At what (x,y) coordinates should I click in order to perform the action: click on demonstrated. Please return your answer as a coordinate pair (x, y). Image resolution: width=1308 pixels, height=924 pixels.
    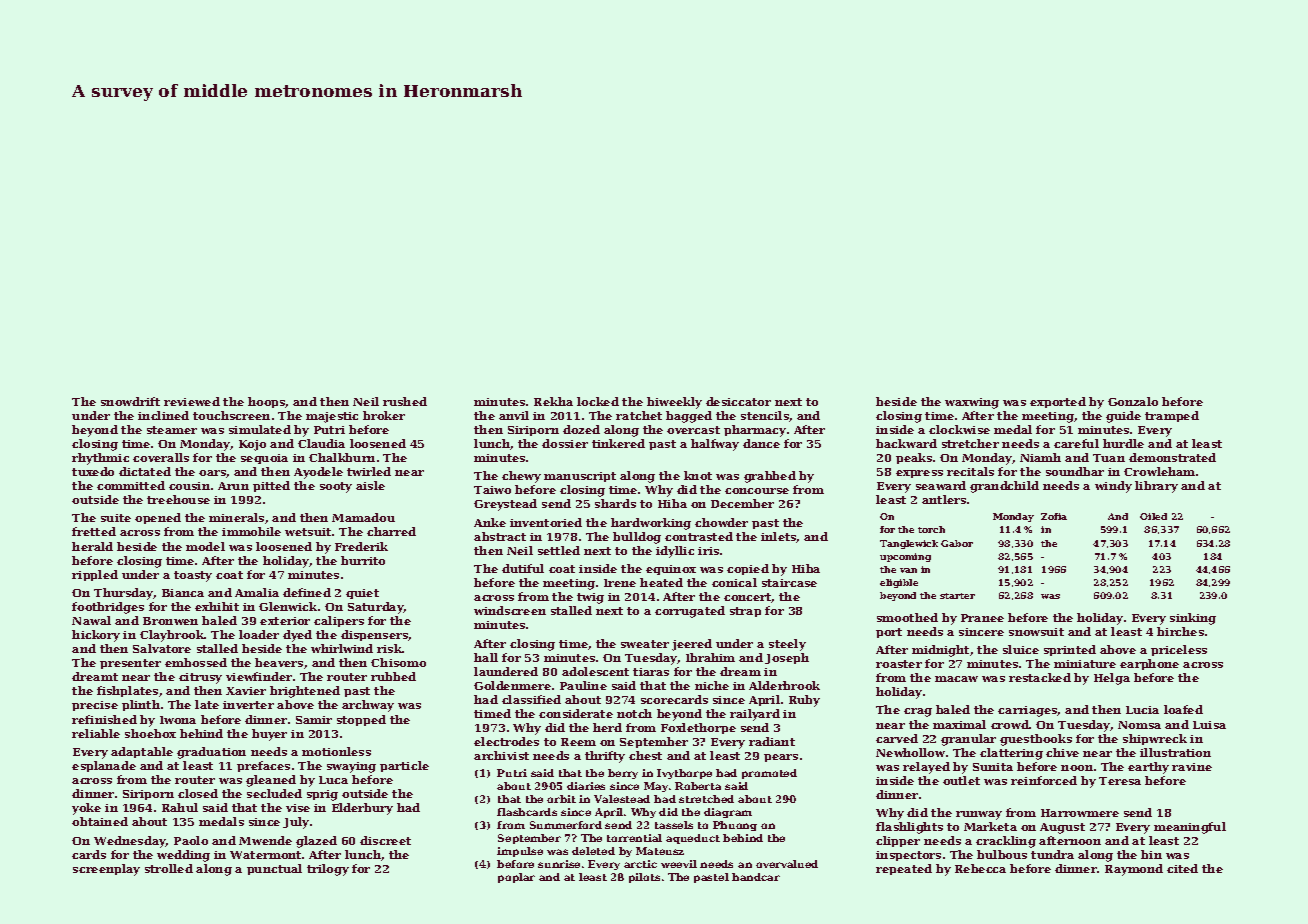
    Looking at the image, I should click on (1172, 457).
